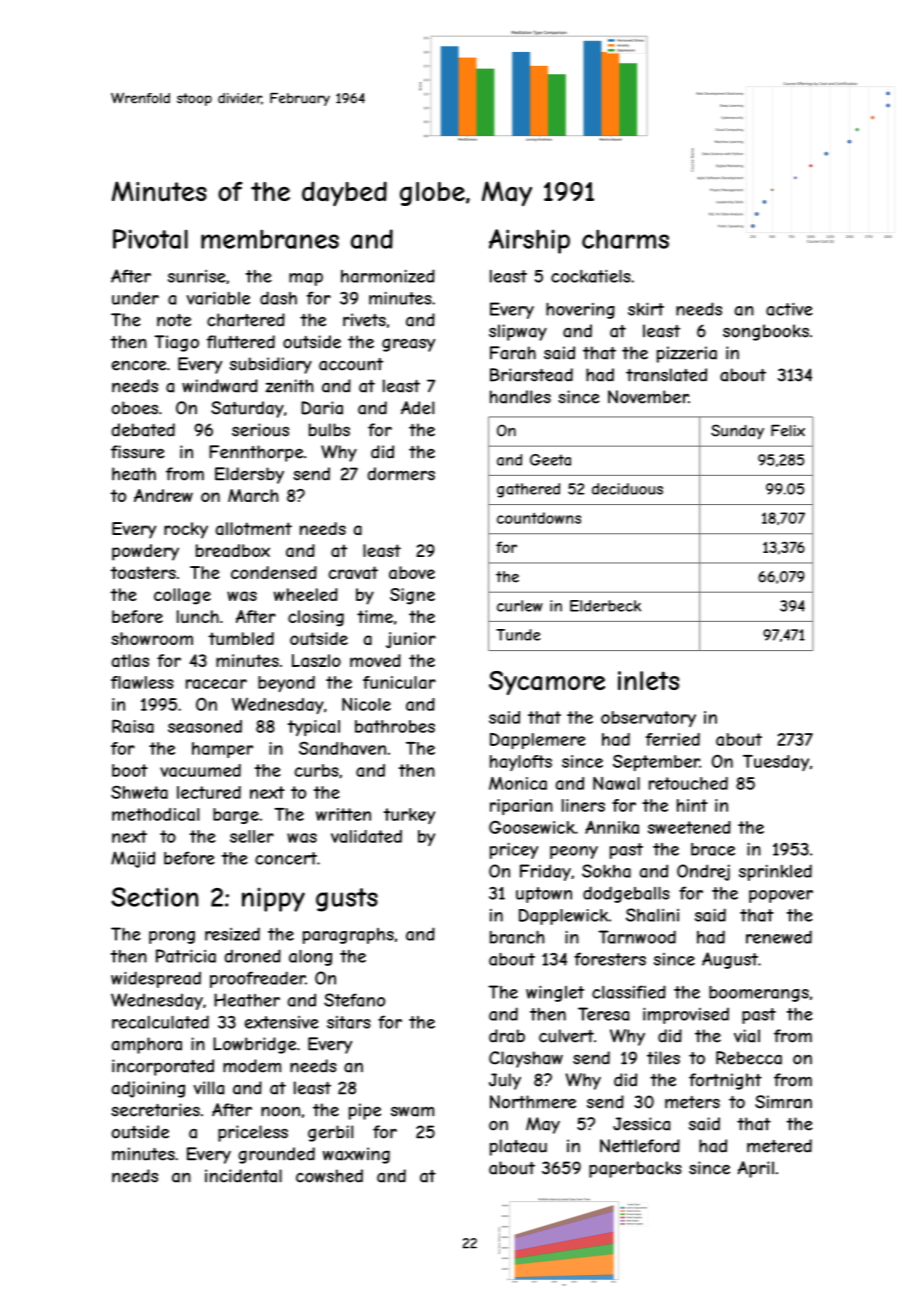 The width and height of the screenshot is (924, 1311). I want to click on Majid, so click(133, 859).
